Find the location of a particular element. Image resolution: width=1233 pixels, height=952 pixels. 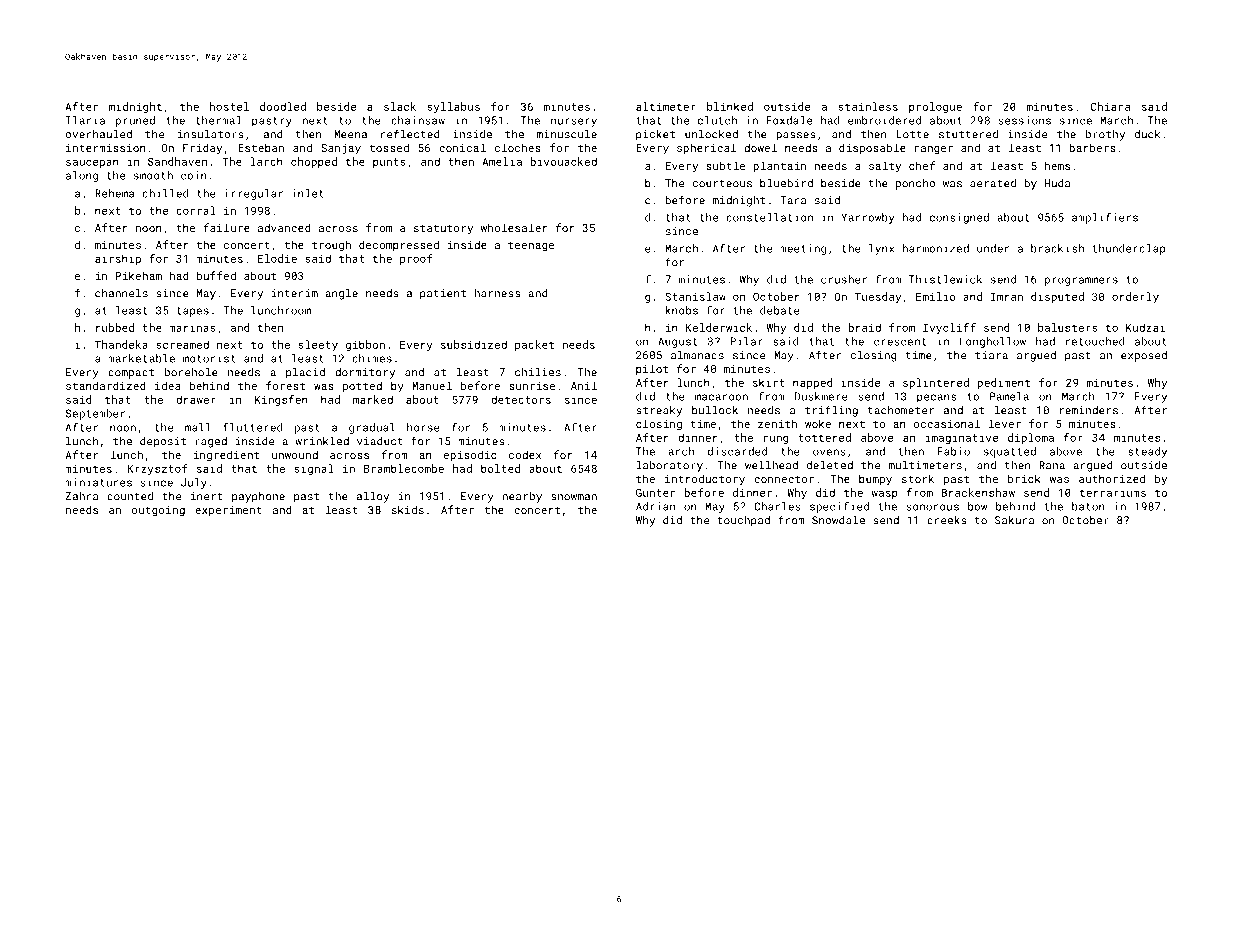

Ilaria is located at coordinates (85, 120).
